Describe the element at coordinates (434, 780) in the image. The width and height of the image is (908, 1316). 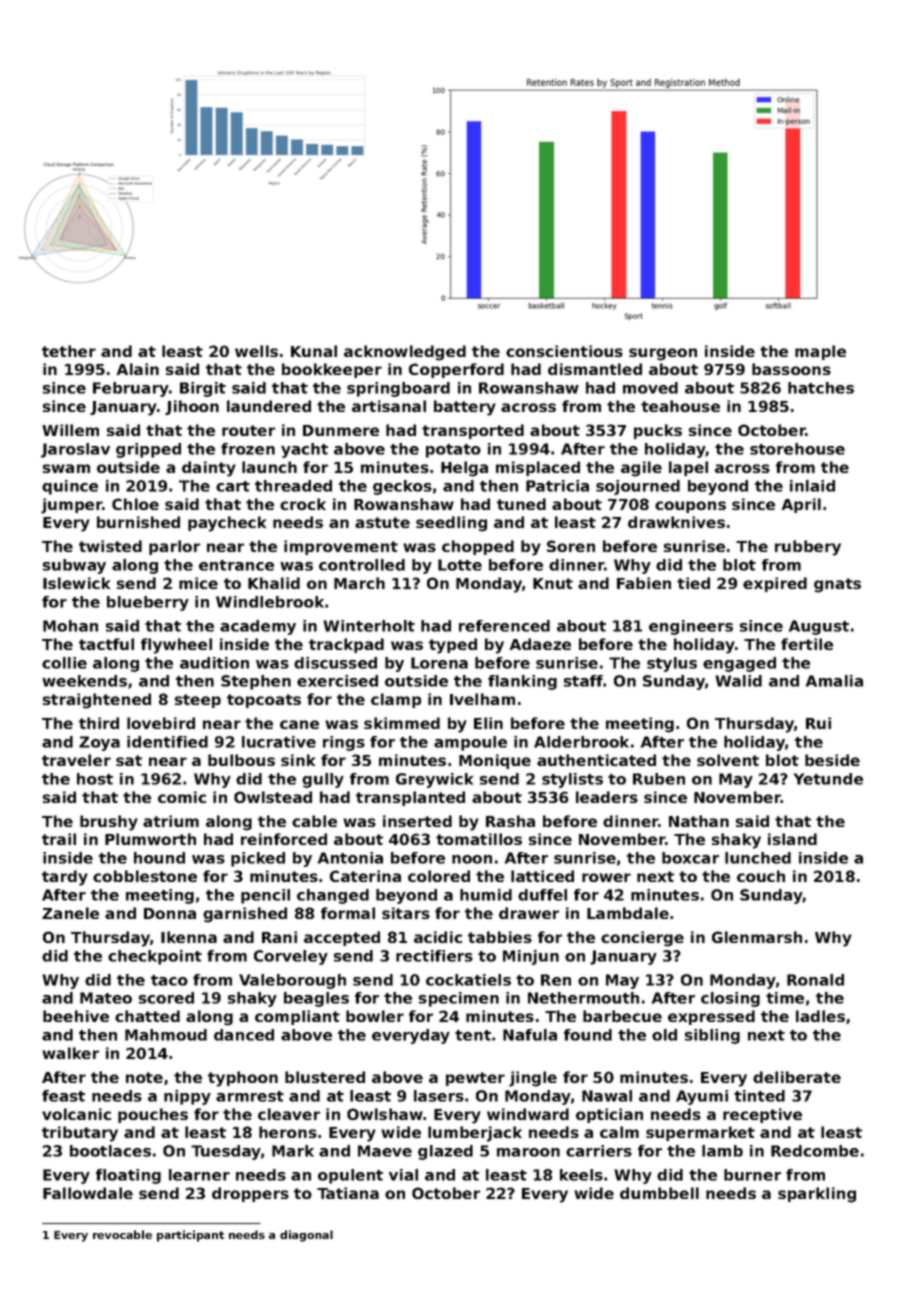
I see `Greywick` at that location.
